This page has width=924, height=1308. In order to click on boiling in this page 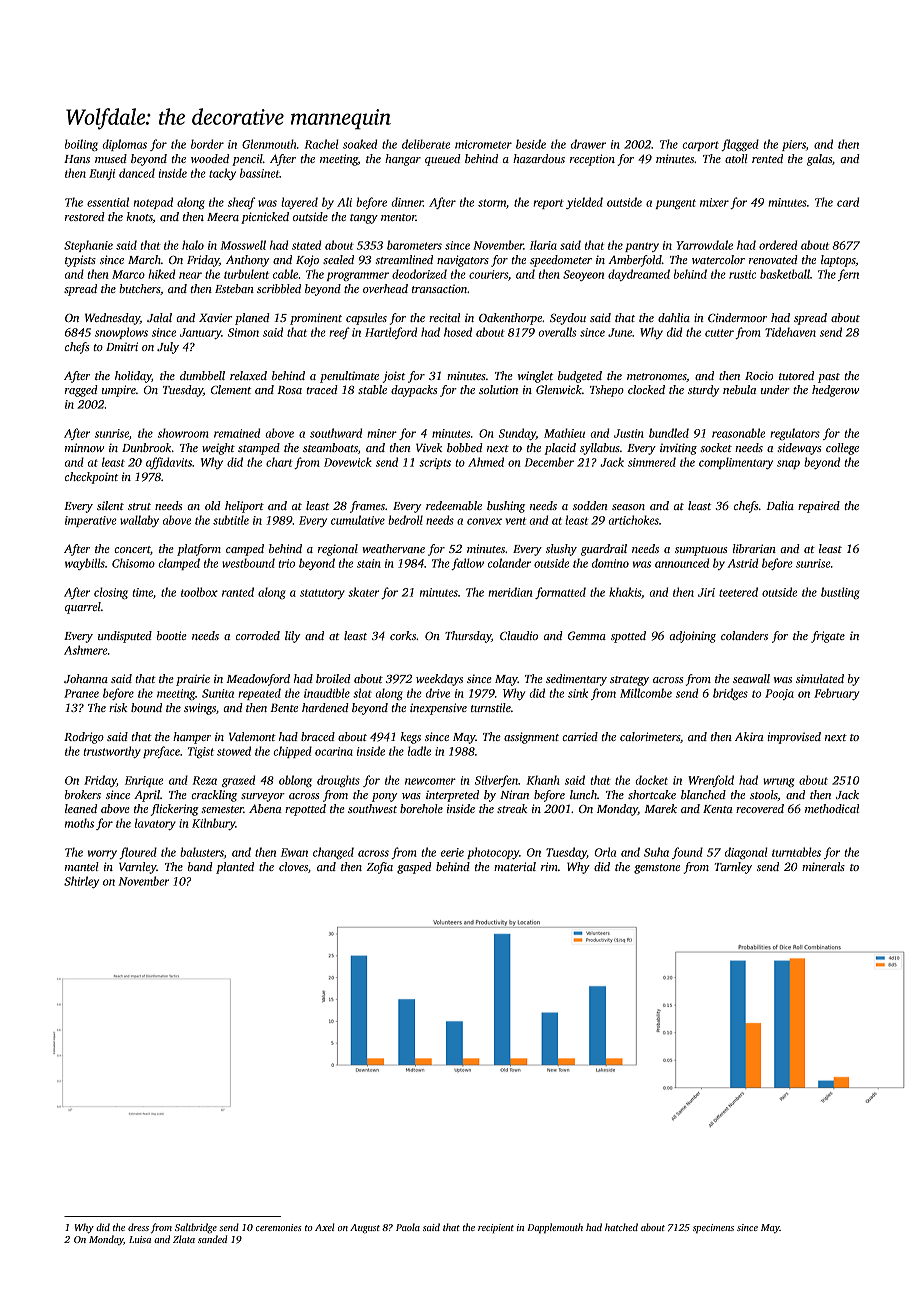, I will do `click(81, 145)`.
